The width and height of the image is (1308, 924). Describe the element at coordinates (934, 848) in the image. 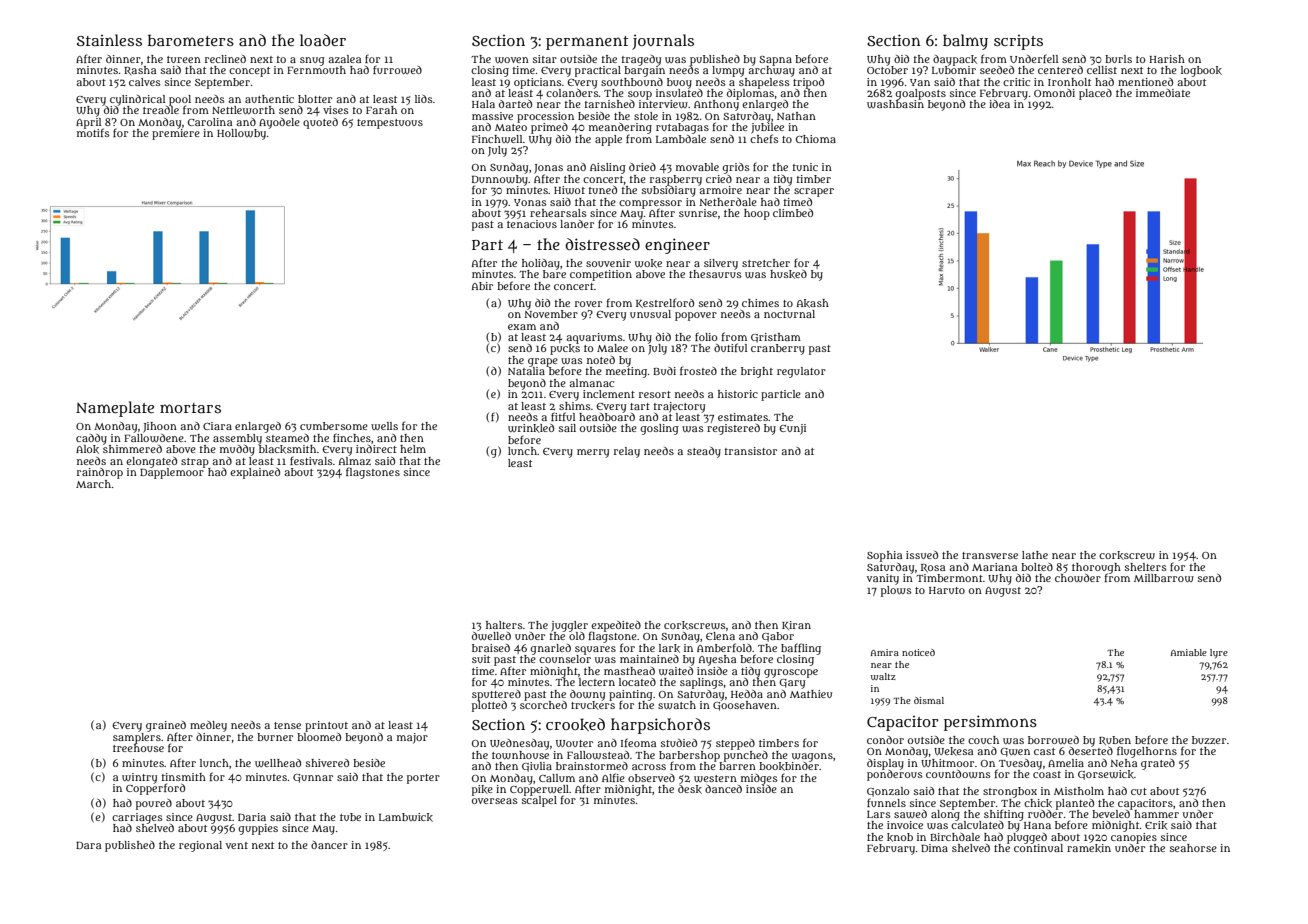

I see `Dima` at that location.
